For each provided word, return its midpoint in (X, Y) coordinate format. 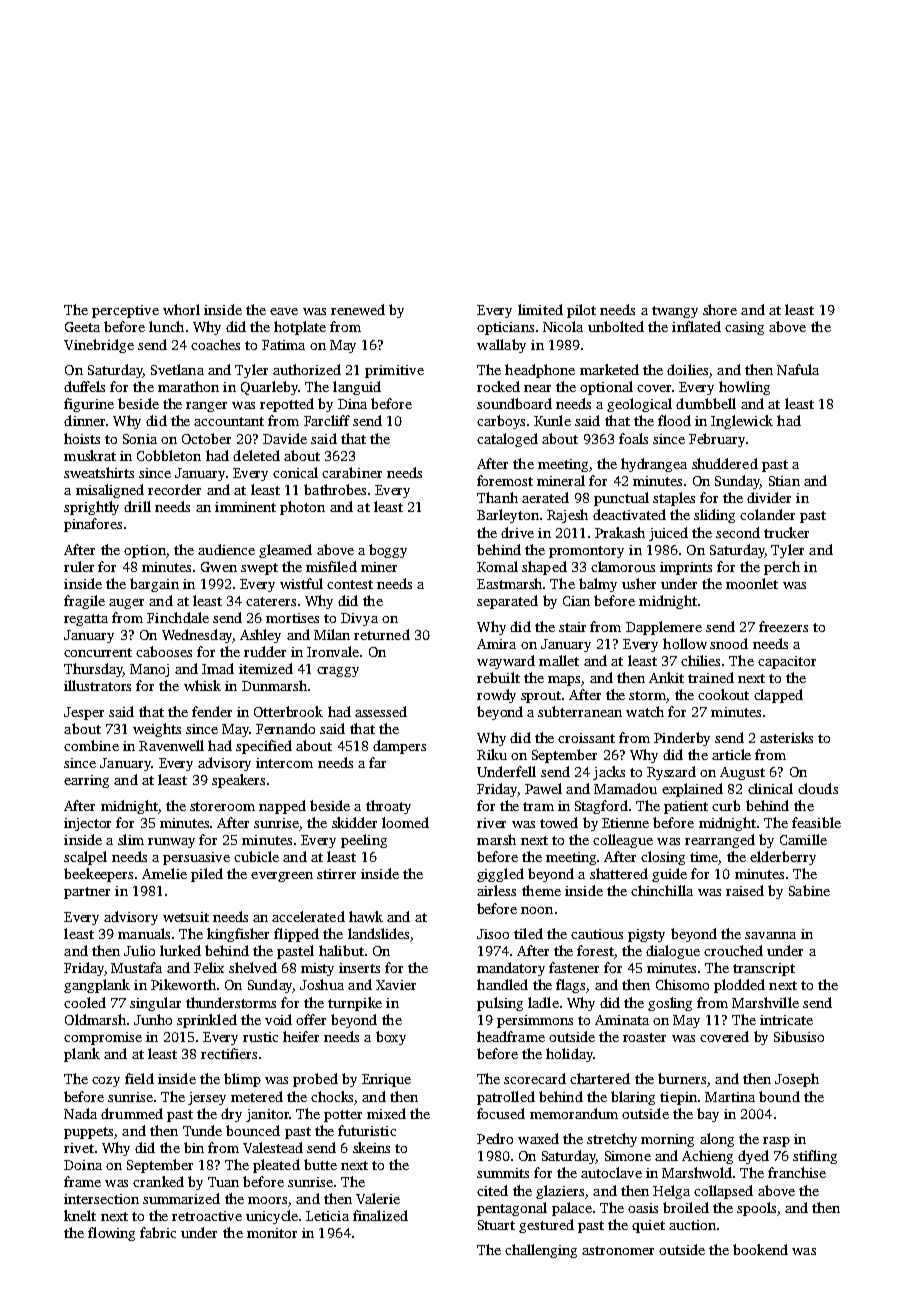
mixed (386, 1113)
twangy (675, 312)
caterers (271, 601)
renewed (358, 309)
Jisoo (493, 934)
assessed (381, 711)
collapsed (723, 1192)
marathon (188, 386)
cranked (158, 1181)
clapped (778, 696)
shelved (253, 967)
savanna (770, 935)
